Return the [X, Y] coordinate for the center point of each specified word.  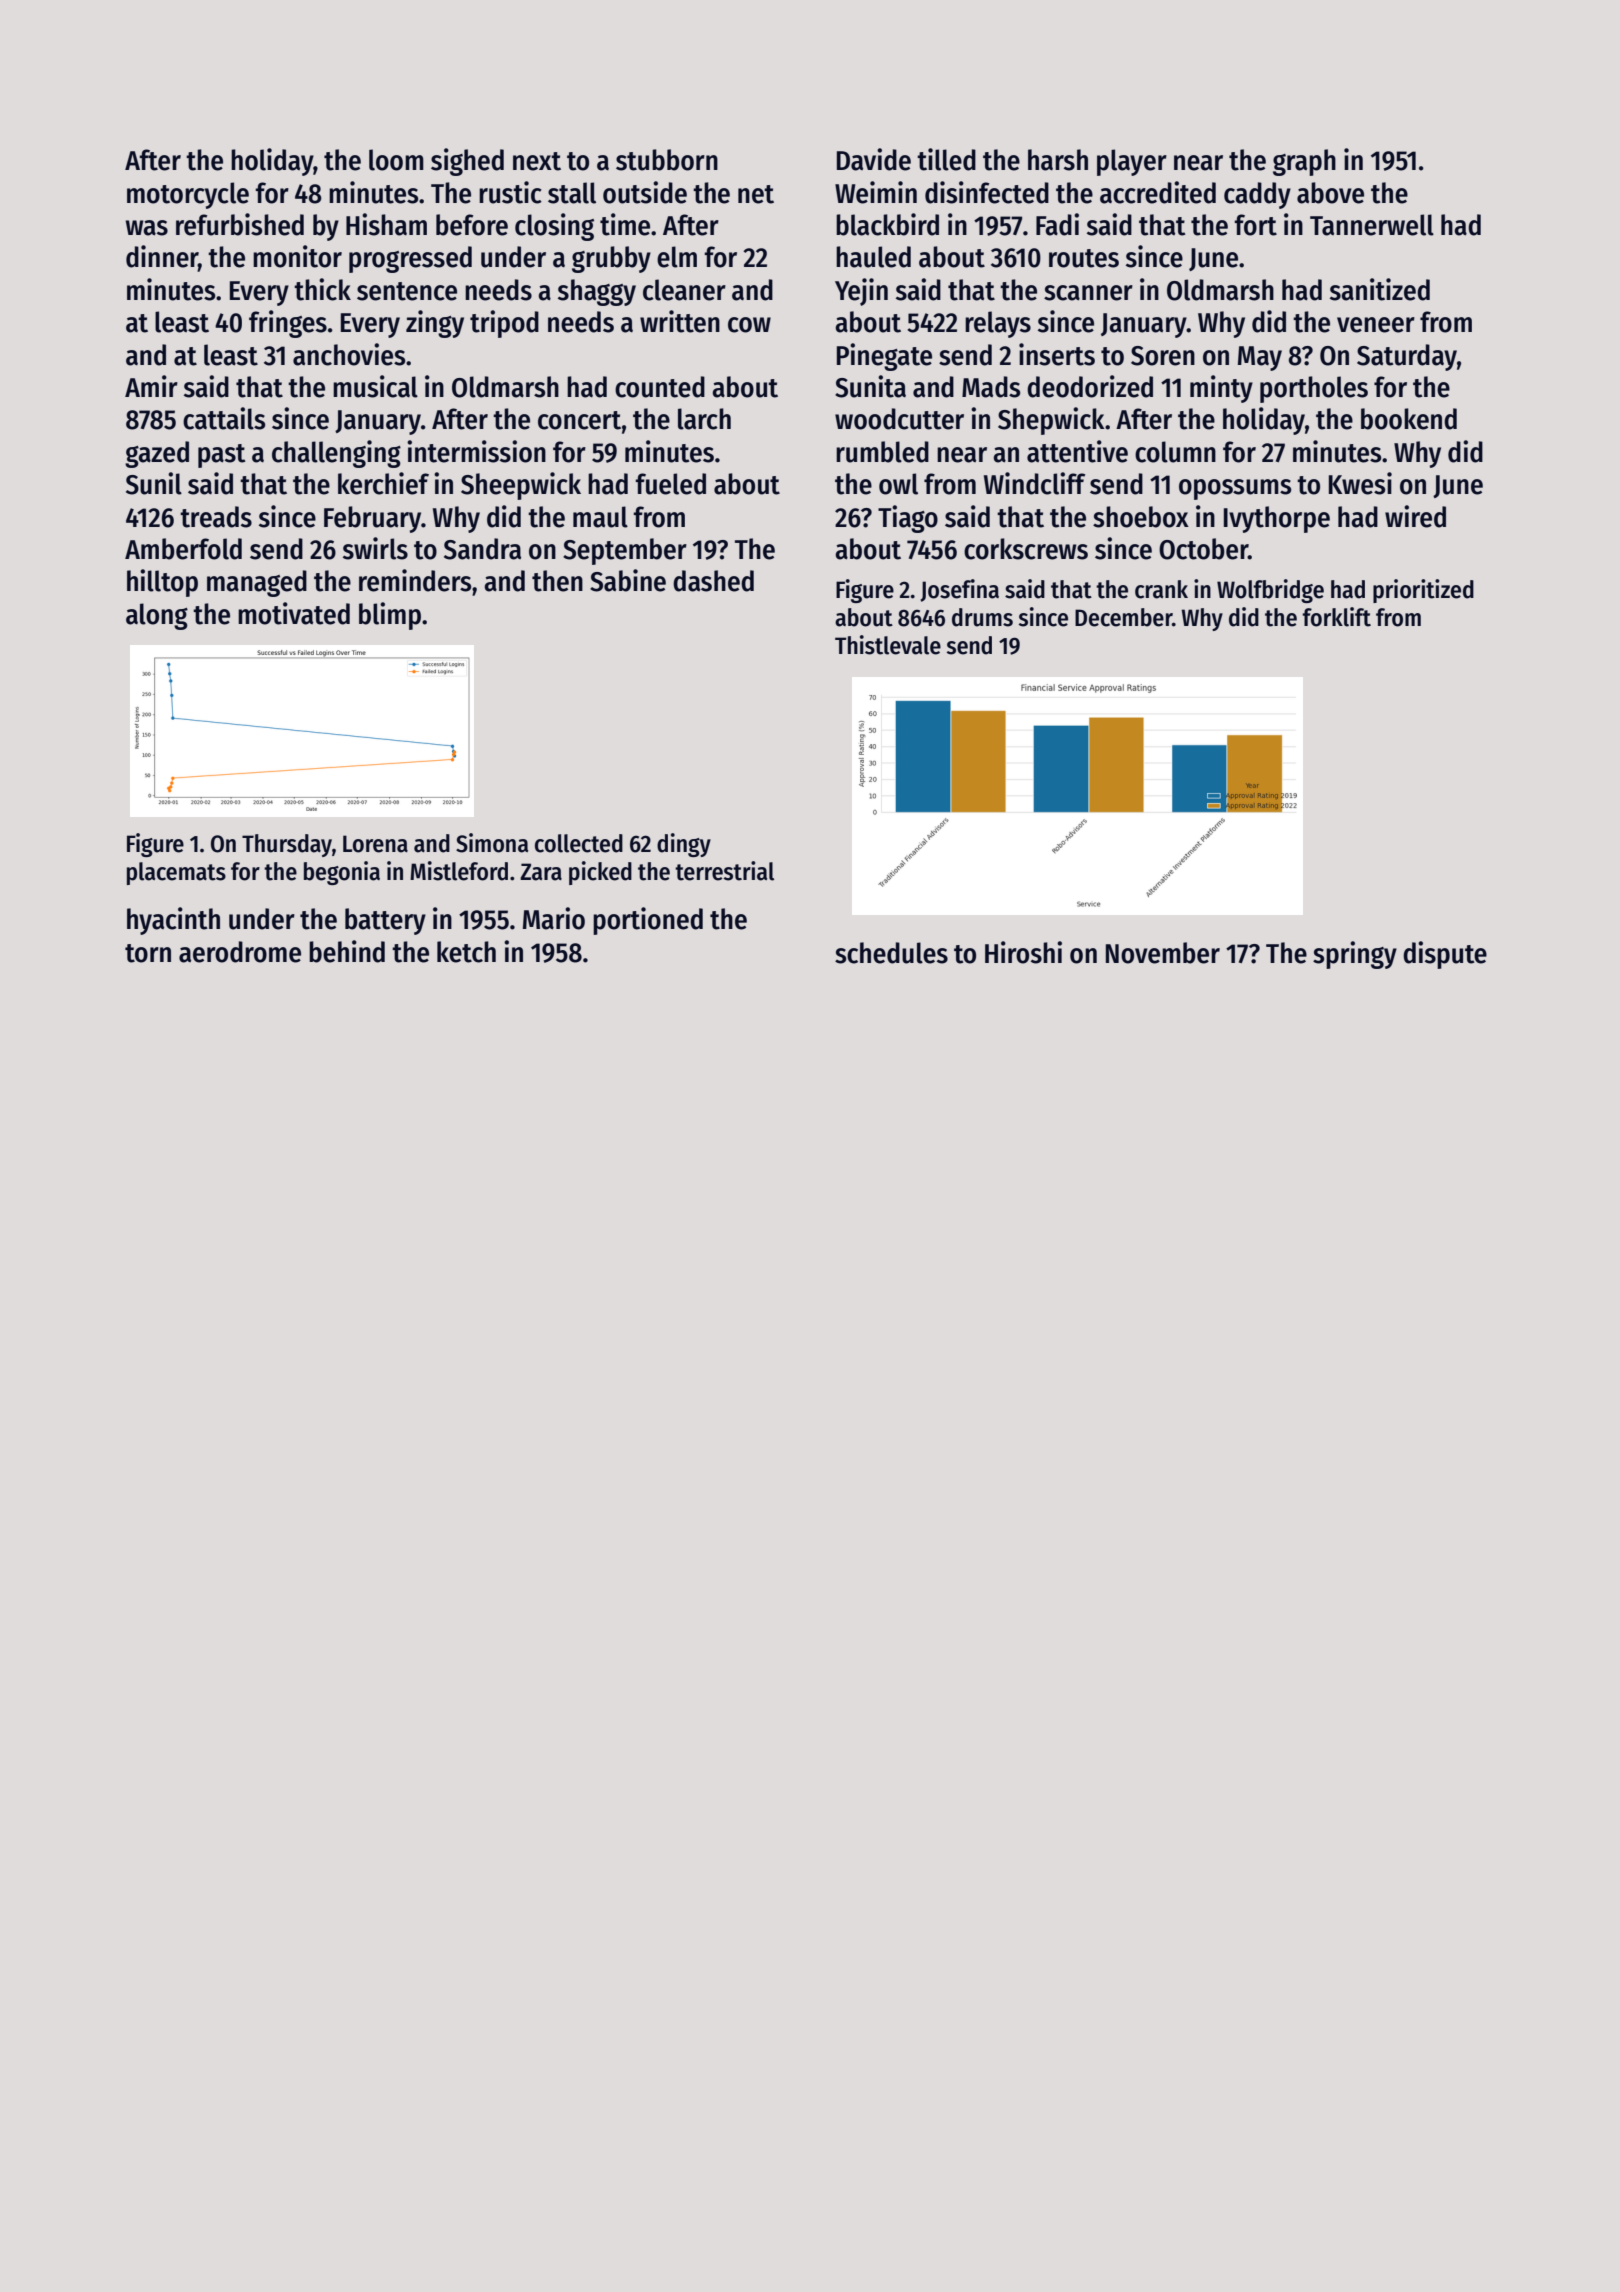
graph [1304, 162]
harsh [1058, 160]
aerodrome [240, 952]
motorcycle [188, 195]
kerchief [383, 483]
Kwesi [1360, 483]
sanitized [1380, 289]
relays [998, 324]
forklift [1336, 617]
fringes [288, 324]
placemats [176, 873]
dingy [684, 845]
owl [898, 484]
